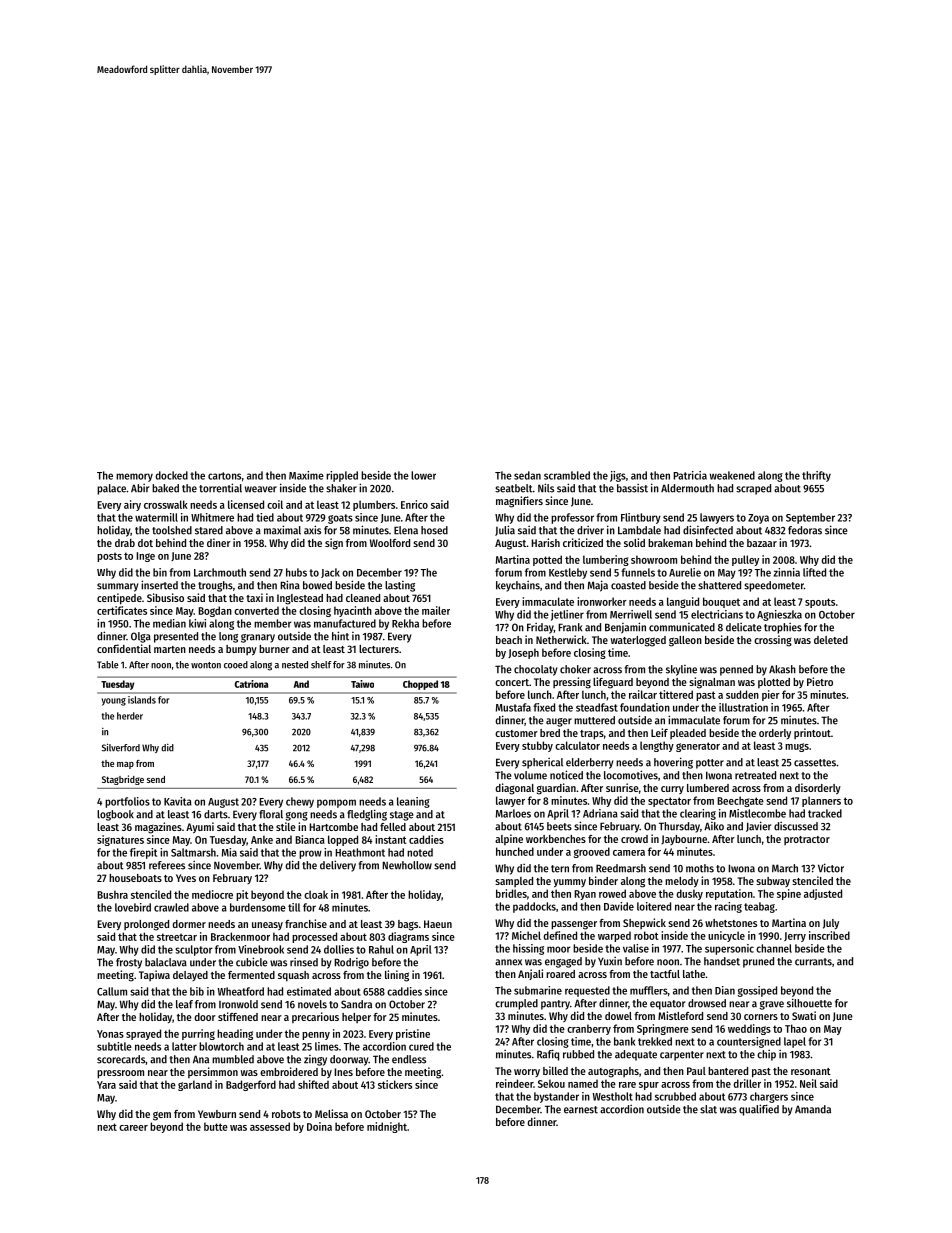 Image resolution: width=952 pixels, height=1233 pixels. I want to click on career, so click(133, 1128).
